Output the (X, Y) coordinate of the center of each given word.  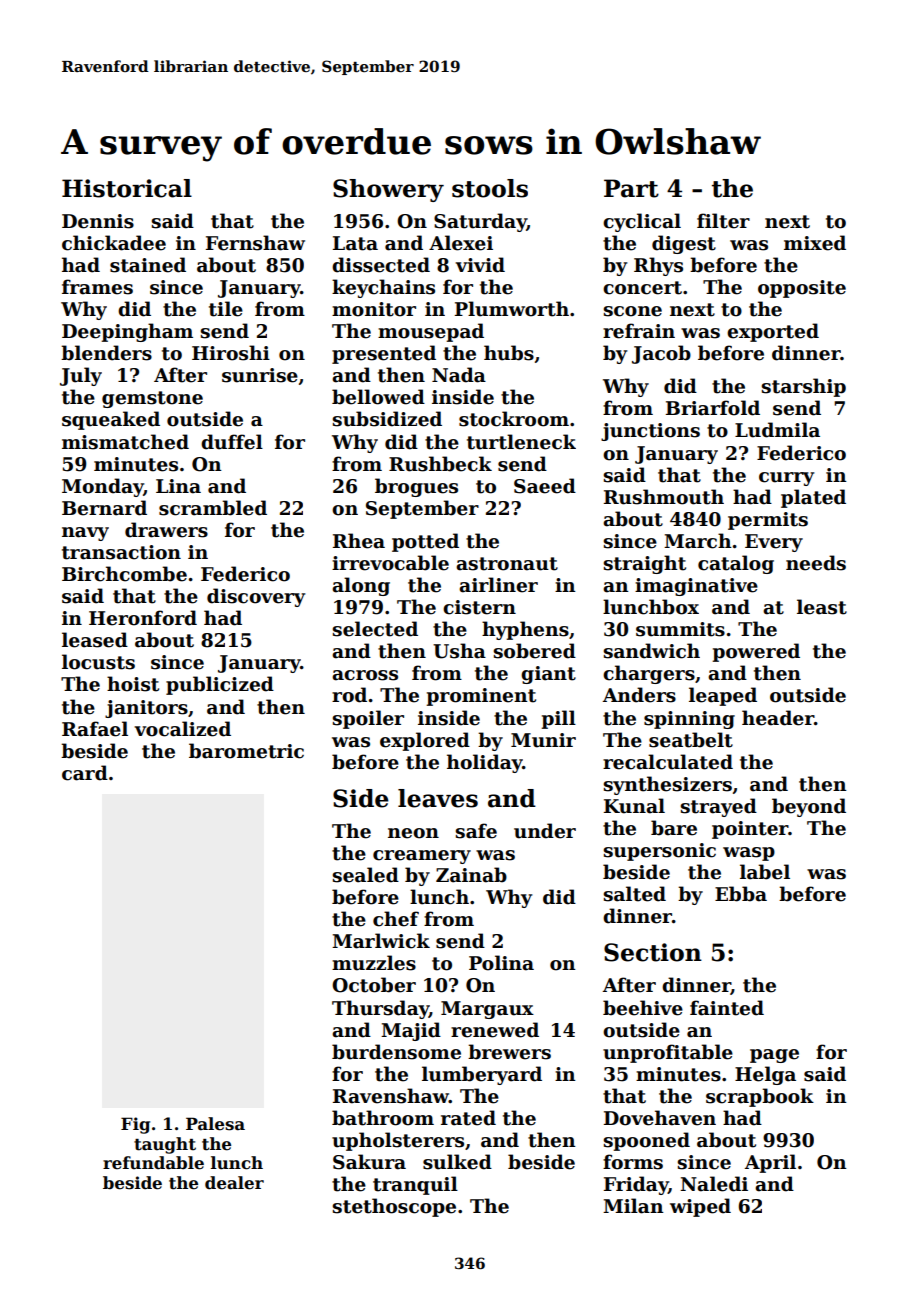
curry (786, 479)
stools (490, 188)
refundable (153, 1163)
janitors (146, 709)
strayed (718, 807)
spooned (646, 1141)
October (374, 985)
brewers (509, 1052)
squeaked (111, 420)
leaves (438, 798)
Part (631, 188)
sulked (457, 1162)
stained (148, 265)
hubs (509, 353)
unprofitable (668, 1053)
